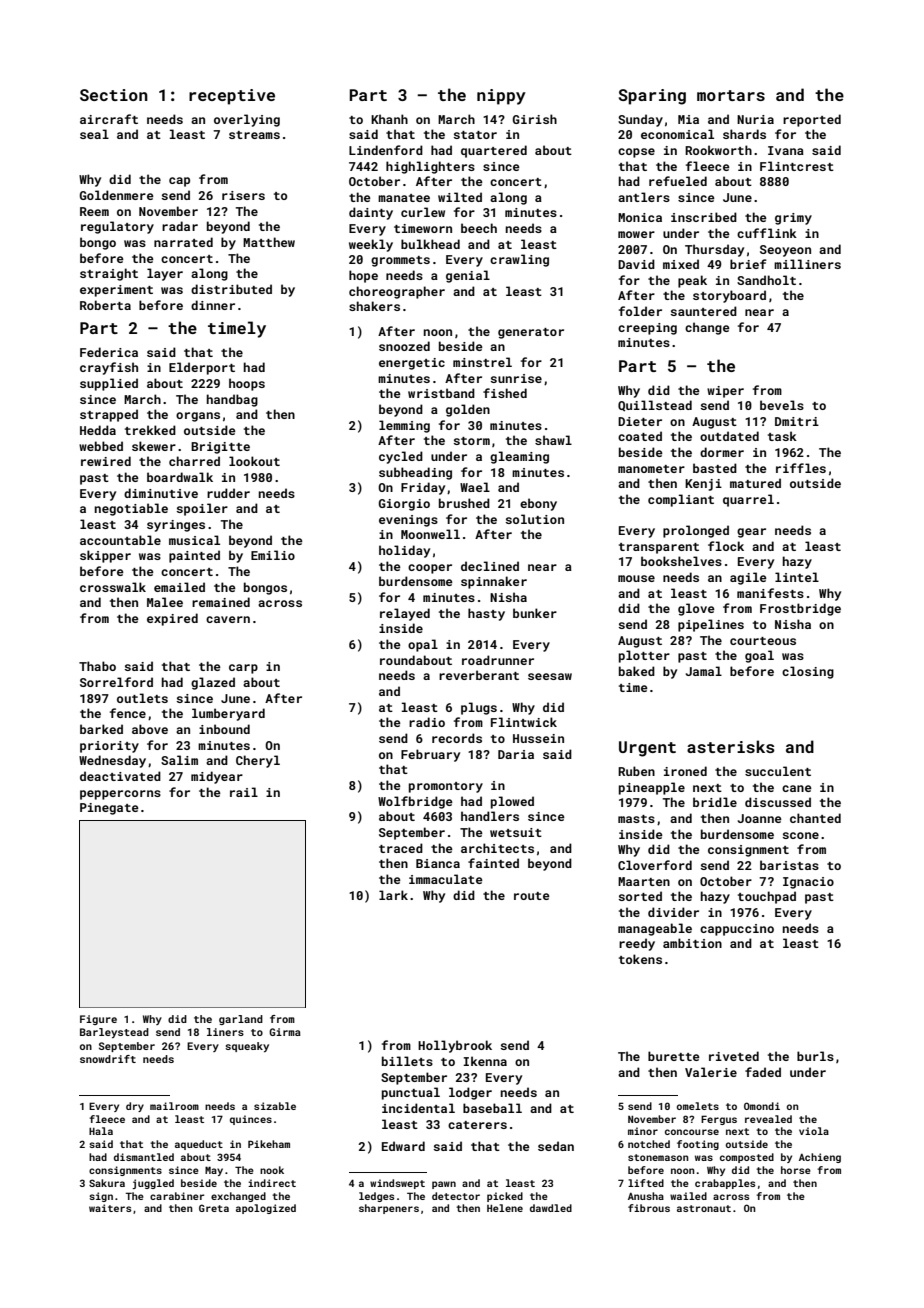 This screenshot has height=1308, width=924. What do you see at coordinates (490, 566) in the screenshot?
I see `declined` at bounding box center [490, 566].
